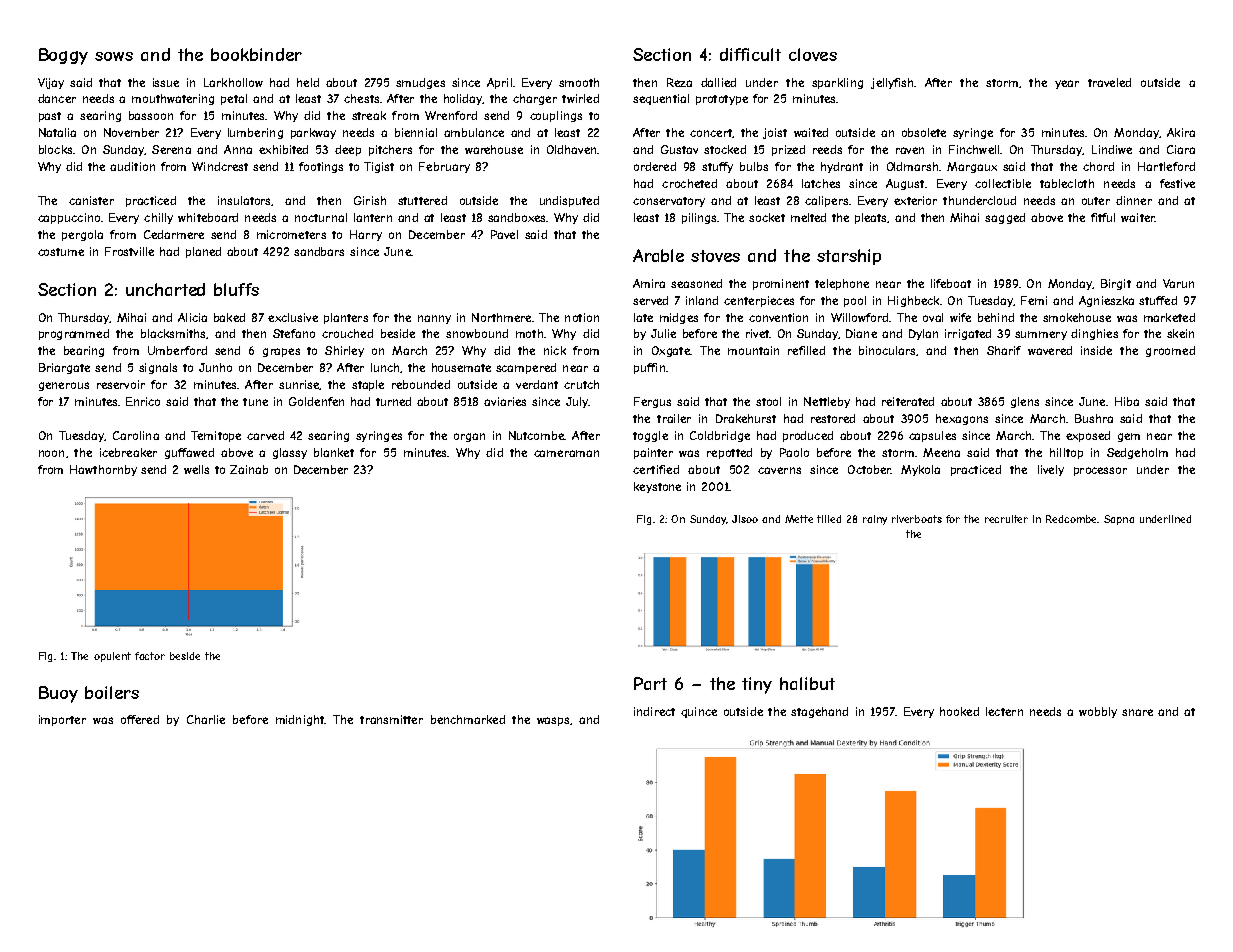 The height and width of the screenshot is (952, 1233). Describe the element at coordinates (932, 436) in the screenshot. I see `capsules` at that location.
